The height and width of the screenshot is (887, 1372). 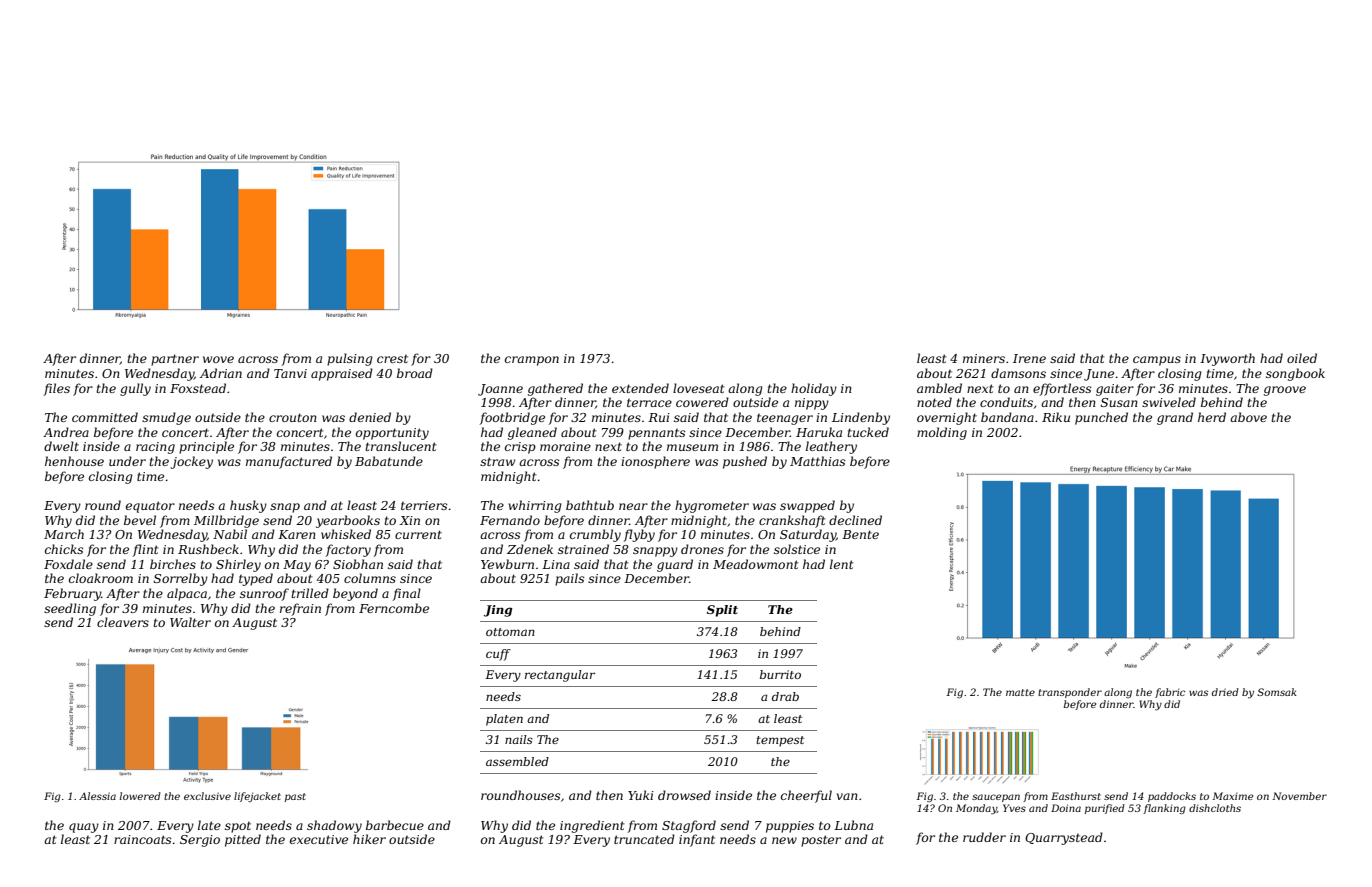 What do you see at coordinates (860, 534) in the screenshot?
I see `Bente` at bounding box center [860, 534].
